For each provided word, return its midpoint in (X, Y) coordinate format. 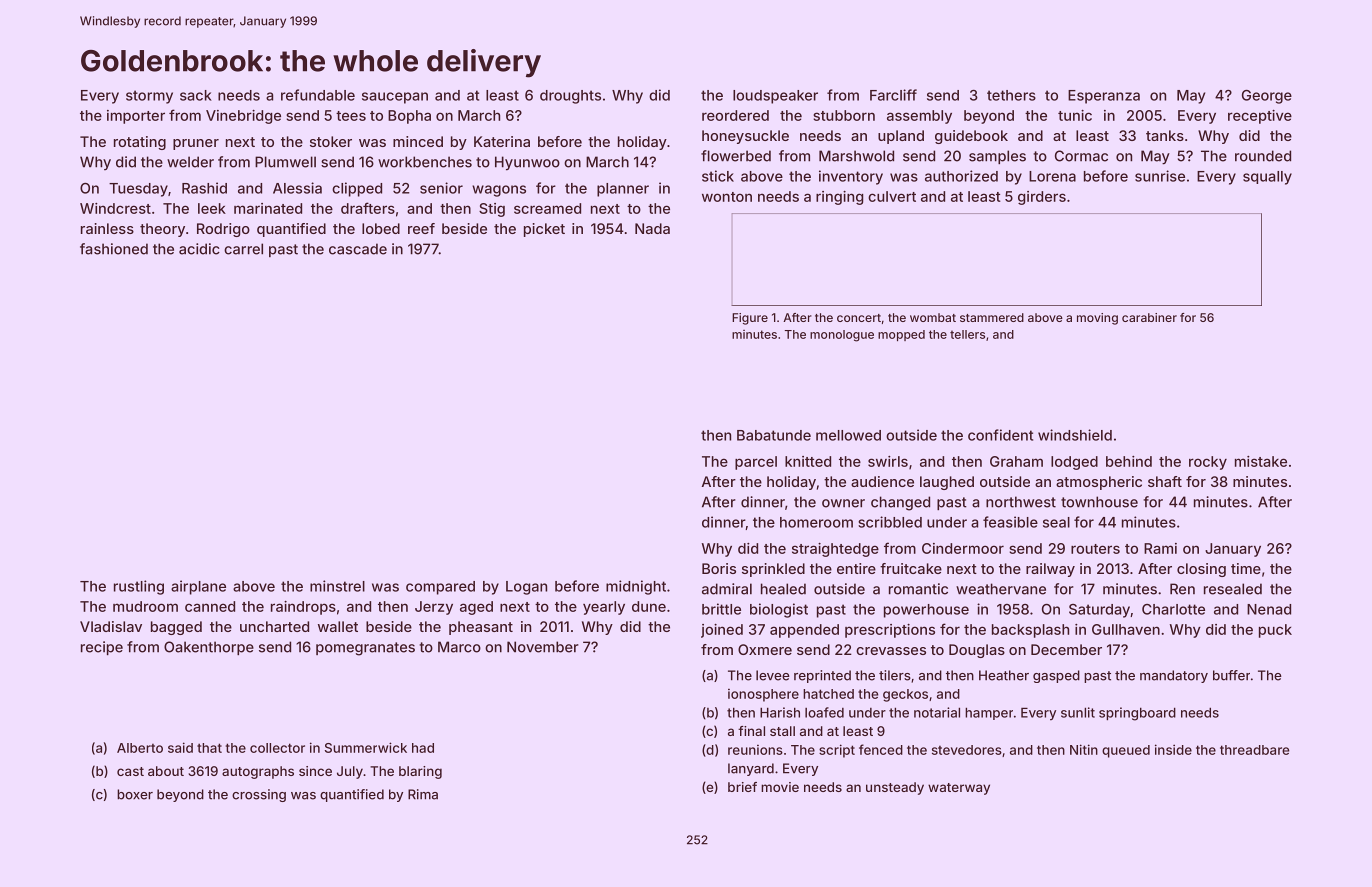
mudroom (145, 606)
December (1066, 649)
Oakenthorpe (209, 648)
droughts (570, 97)
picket (544, 230)
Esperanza (1104, 97)
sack (196, 95)
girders (1042, 198)
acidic (199, 249)
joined (722, 631)
